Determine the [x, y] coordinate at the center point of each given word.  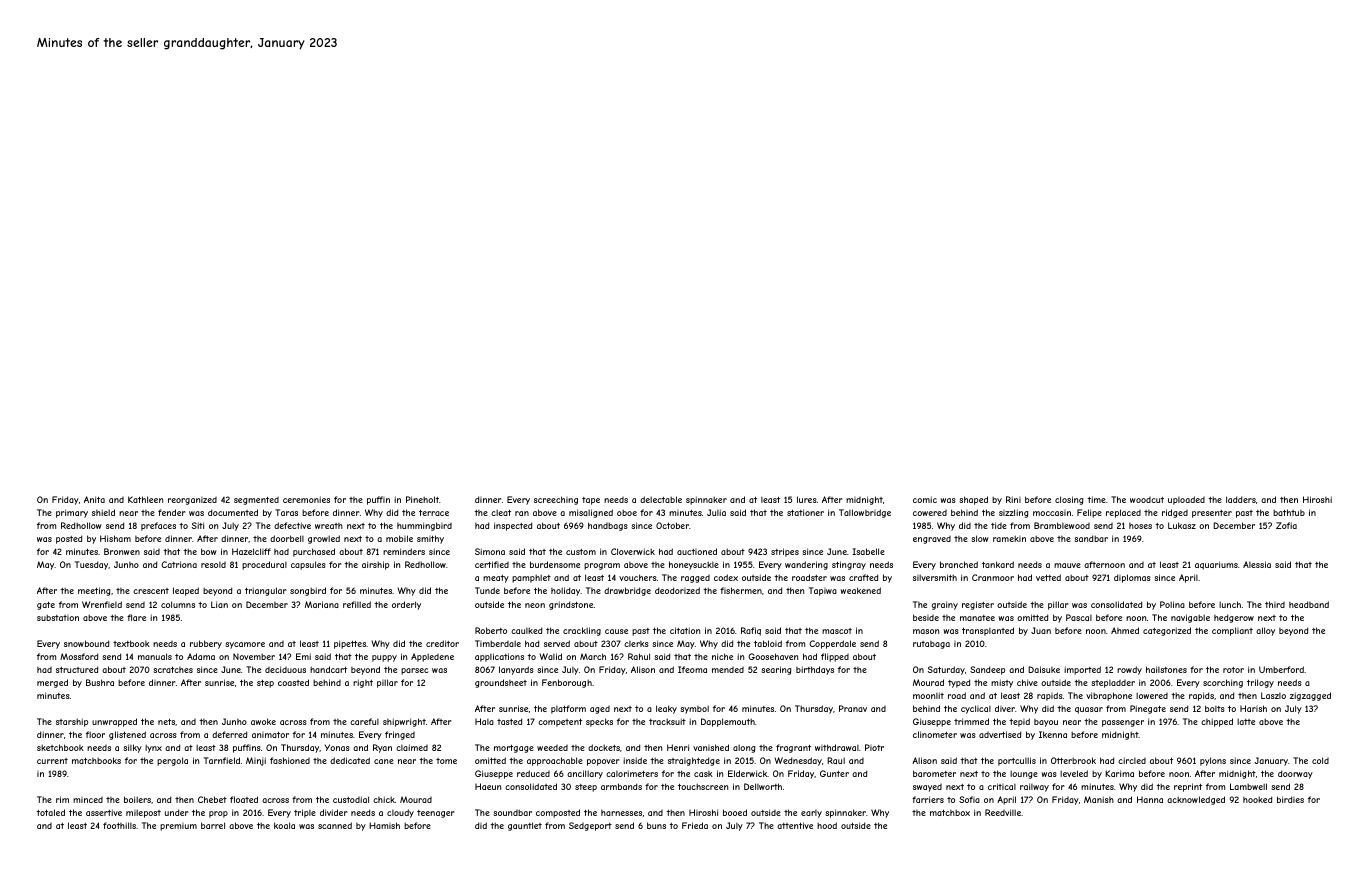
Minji [256, 761]
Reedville [1003, 812]
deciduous [285, 669]
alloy [1265, 631]
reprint [1188, 787]
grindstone [571, 605]
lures [807, 499]
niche [722, 656]
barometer [934, 773]
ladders [1241, 499]
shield [103, 512]
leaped [186, 591]
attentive [795, 825]
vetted [1048, 577]
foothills [119, 825]
